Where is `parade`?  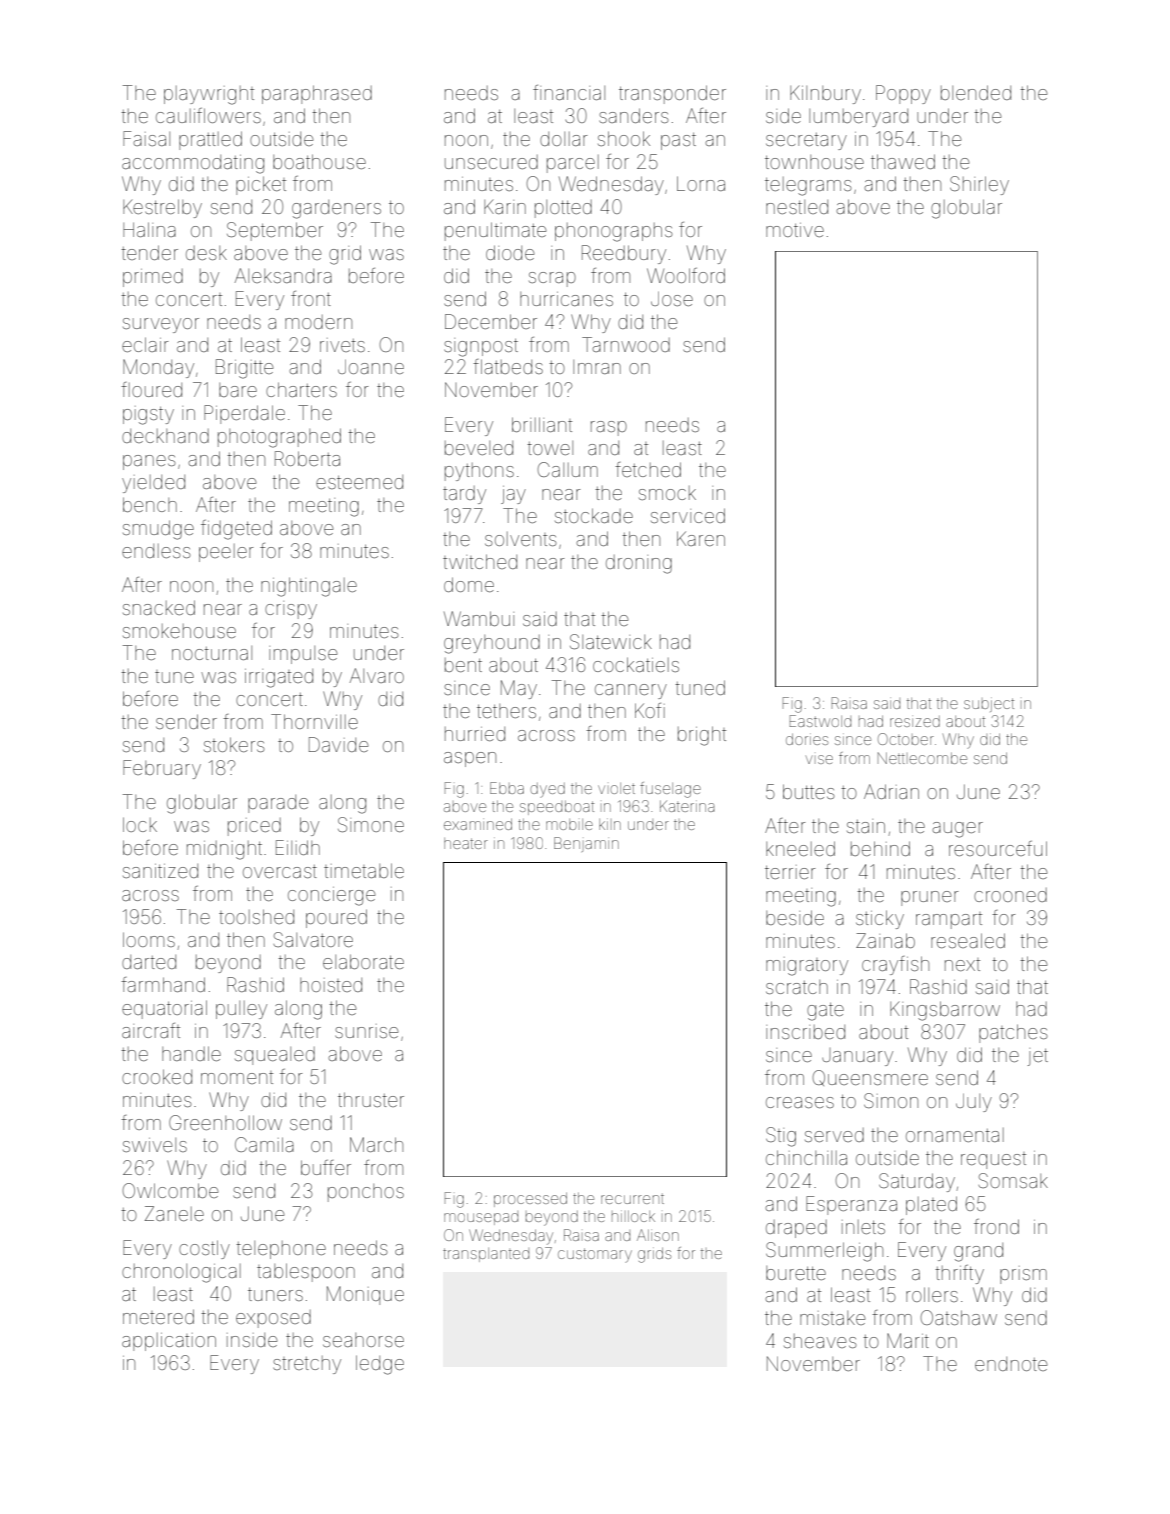
parade is located at coordinates (278, 804).
